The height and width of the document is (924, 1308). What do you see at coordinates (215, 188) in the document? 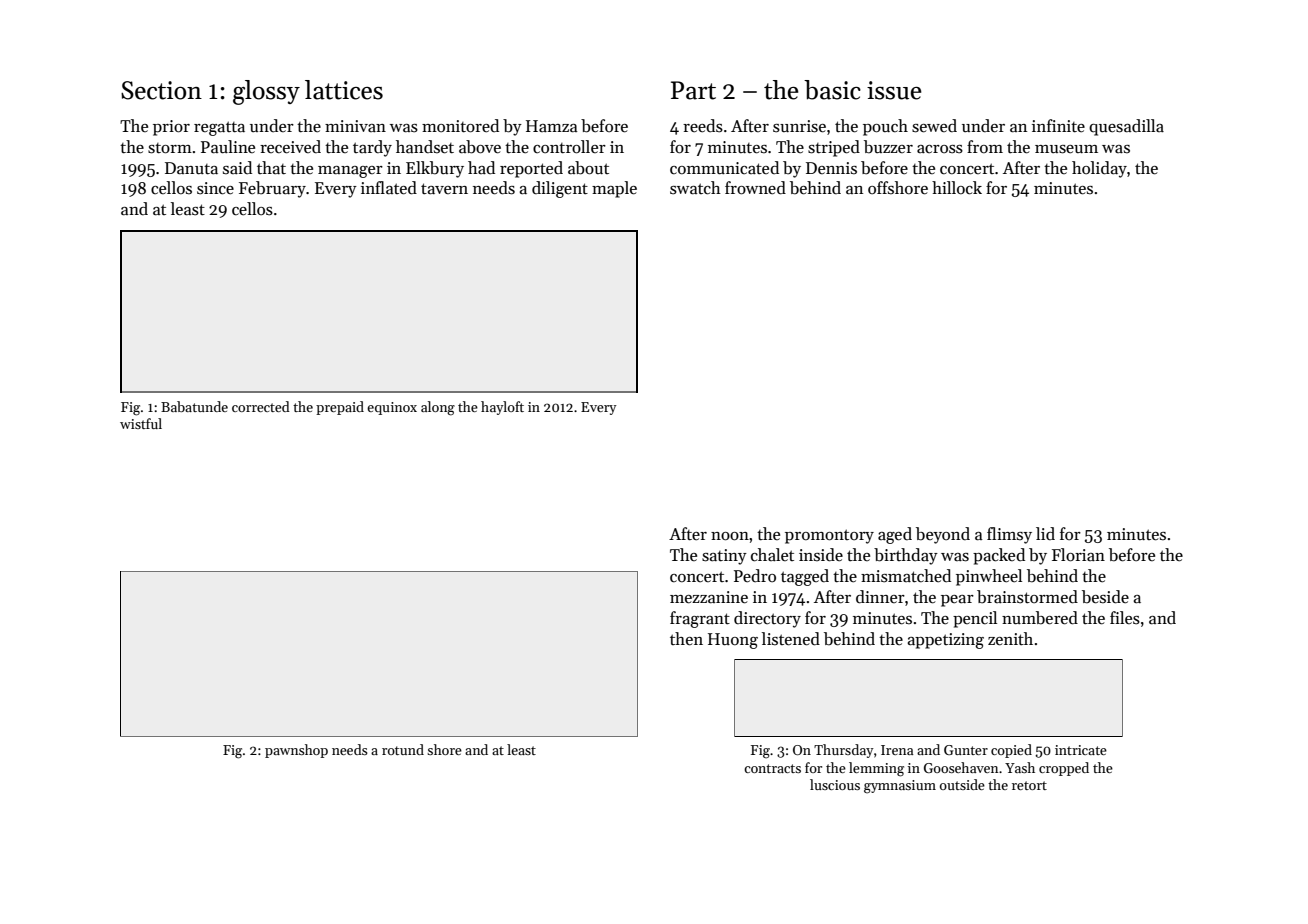
I see `since` at bounding box center [215, 188].
